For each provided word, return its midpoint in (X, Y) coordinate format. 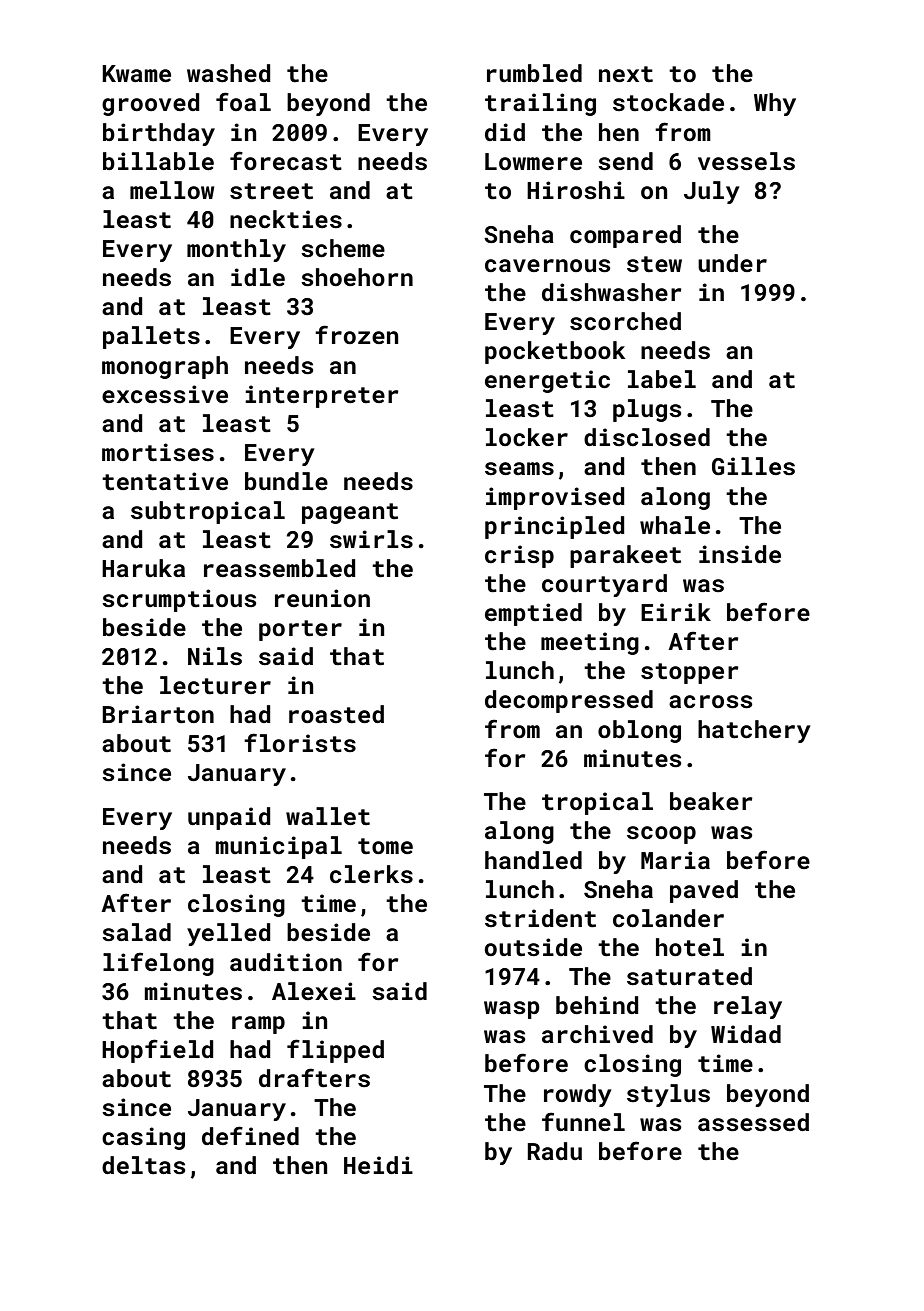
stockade (668, 102)
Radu (554, 1151)
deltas (143, 1165)
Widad (746, 1034)
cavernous (547, 266)
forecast (286, 161)
